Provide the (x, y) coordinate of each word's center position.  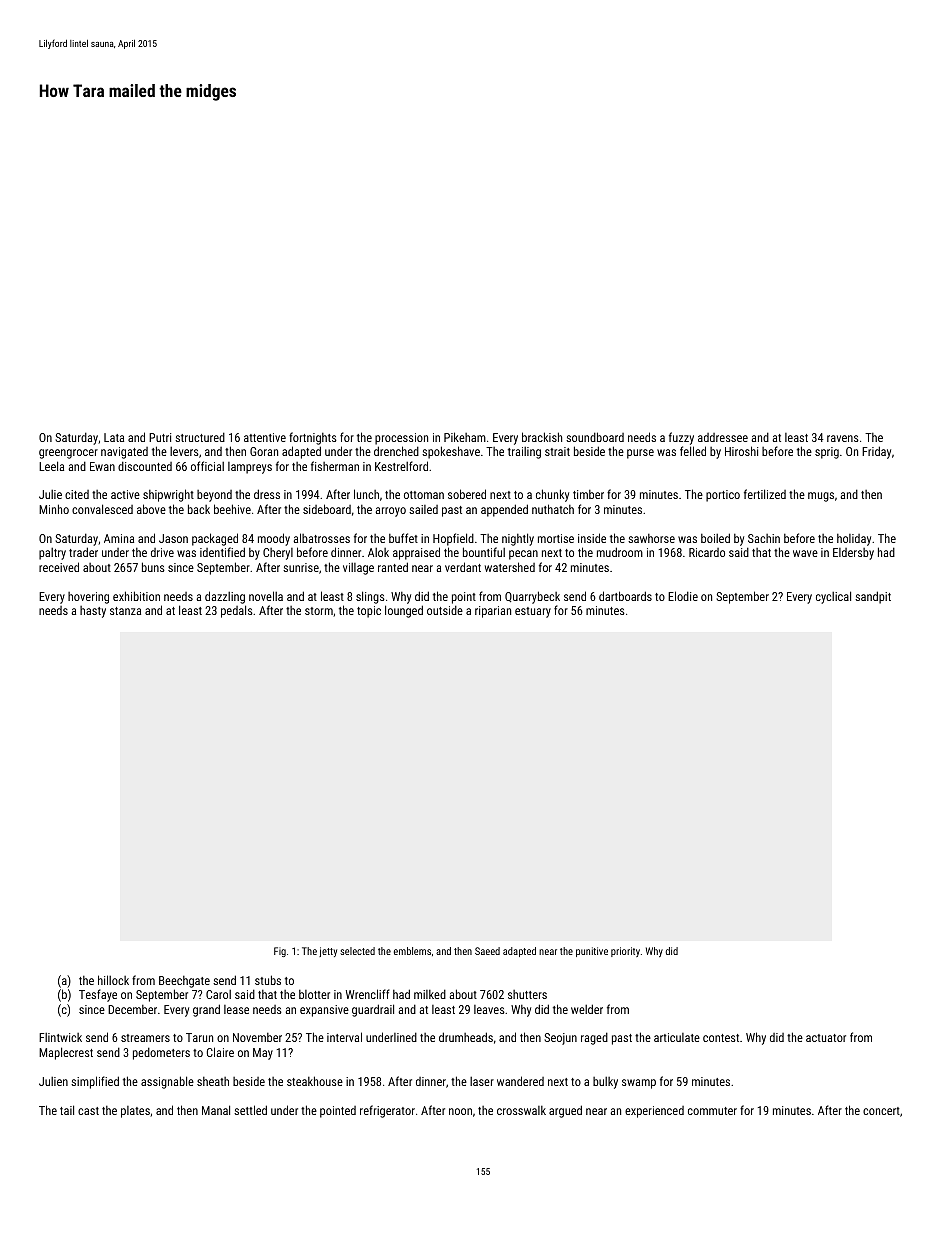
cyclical (833, 597)
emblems (412, 951)
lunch (366, 494)
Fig (280, 952)
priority (625, 952)
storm (319, 611)
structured (200, 437)
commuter (712, 1111)
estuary (533, 612)
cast (88, 1111)
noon (460, 1111)
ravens (843, 438)
